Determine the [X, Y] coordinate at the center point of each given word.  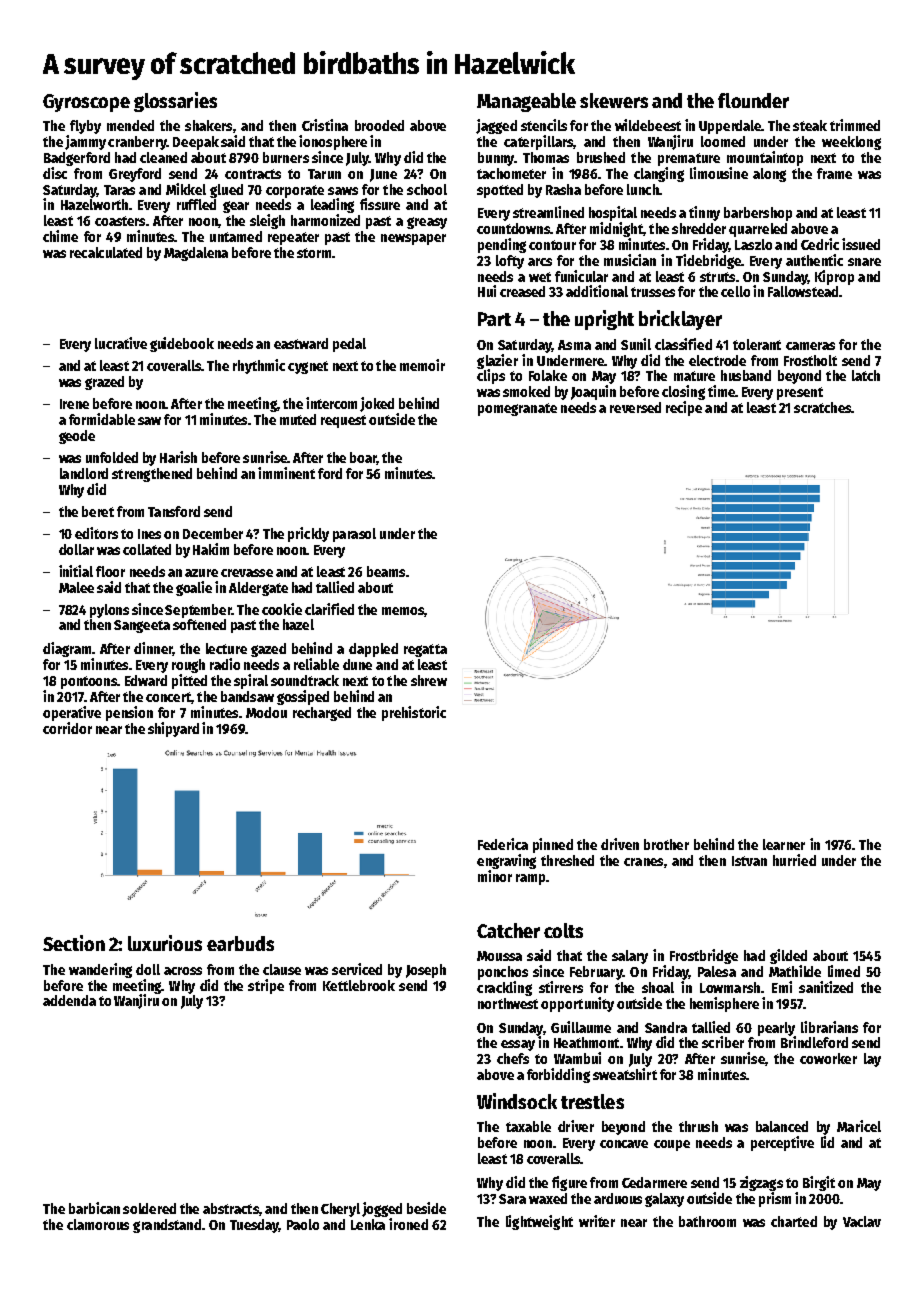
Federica [503, 844]
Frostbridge [704, 956]
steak [810, 125]
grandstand [167, 1226]
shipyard [173, 729]
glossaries [175, 102]
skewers [614, 100]
